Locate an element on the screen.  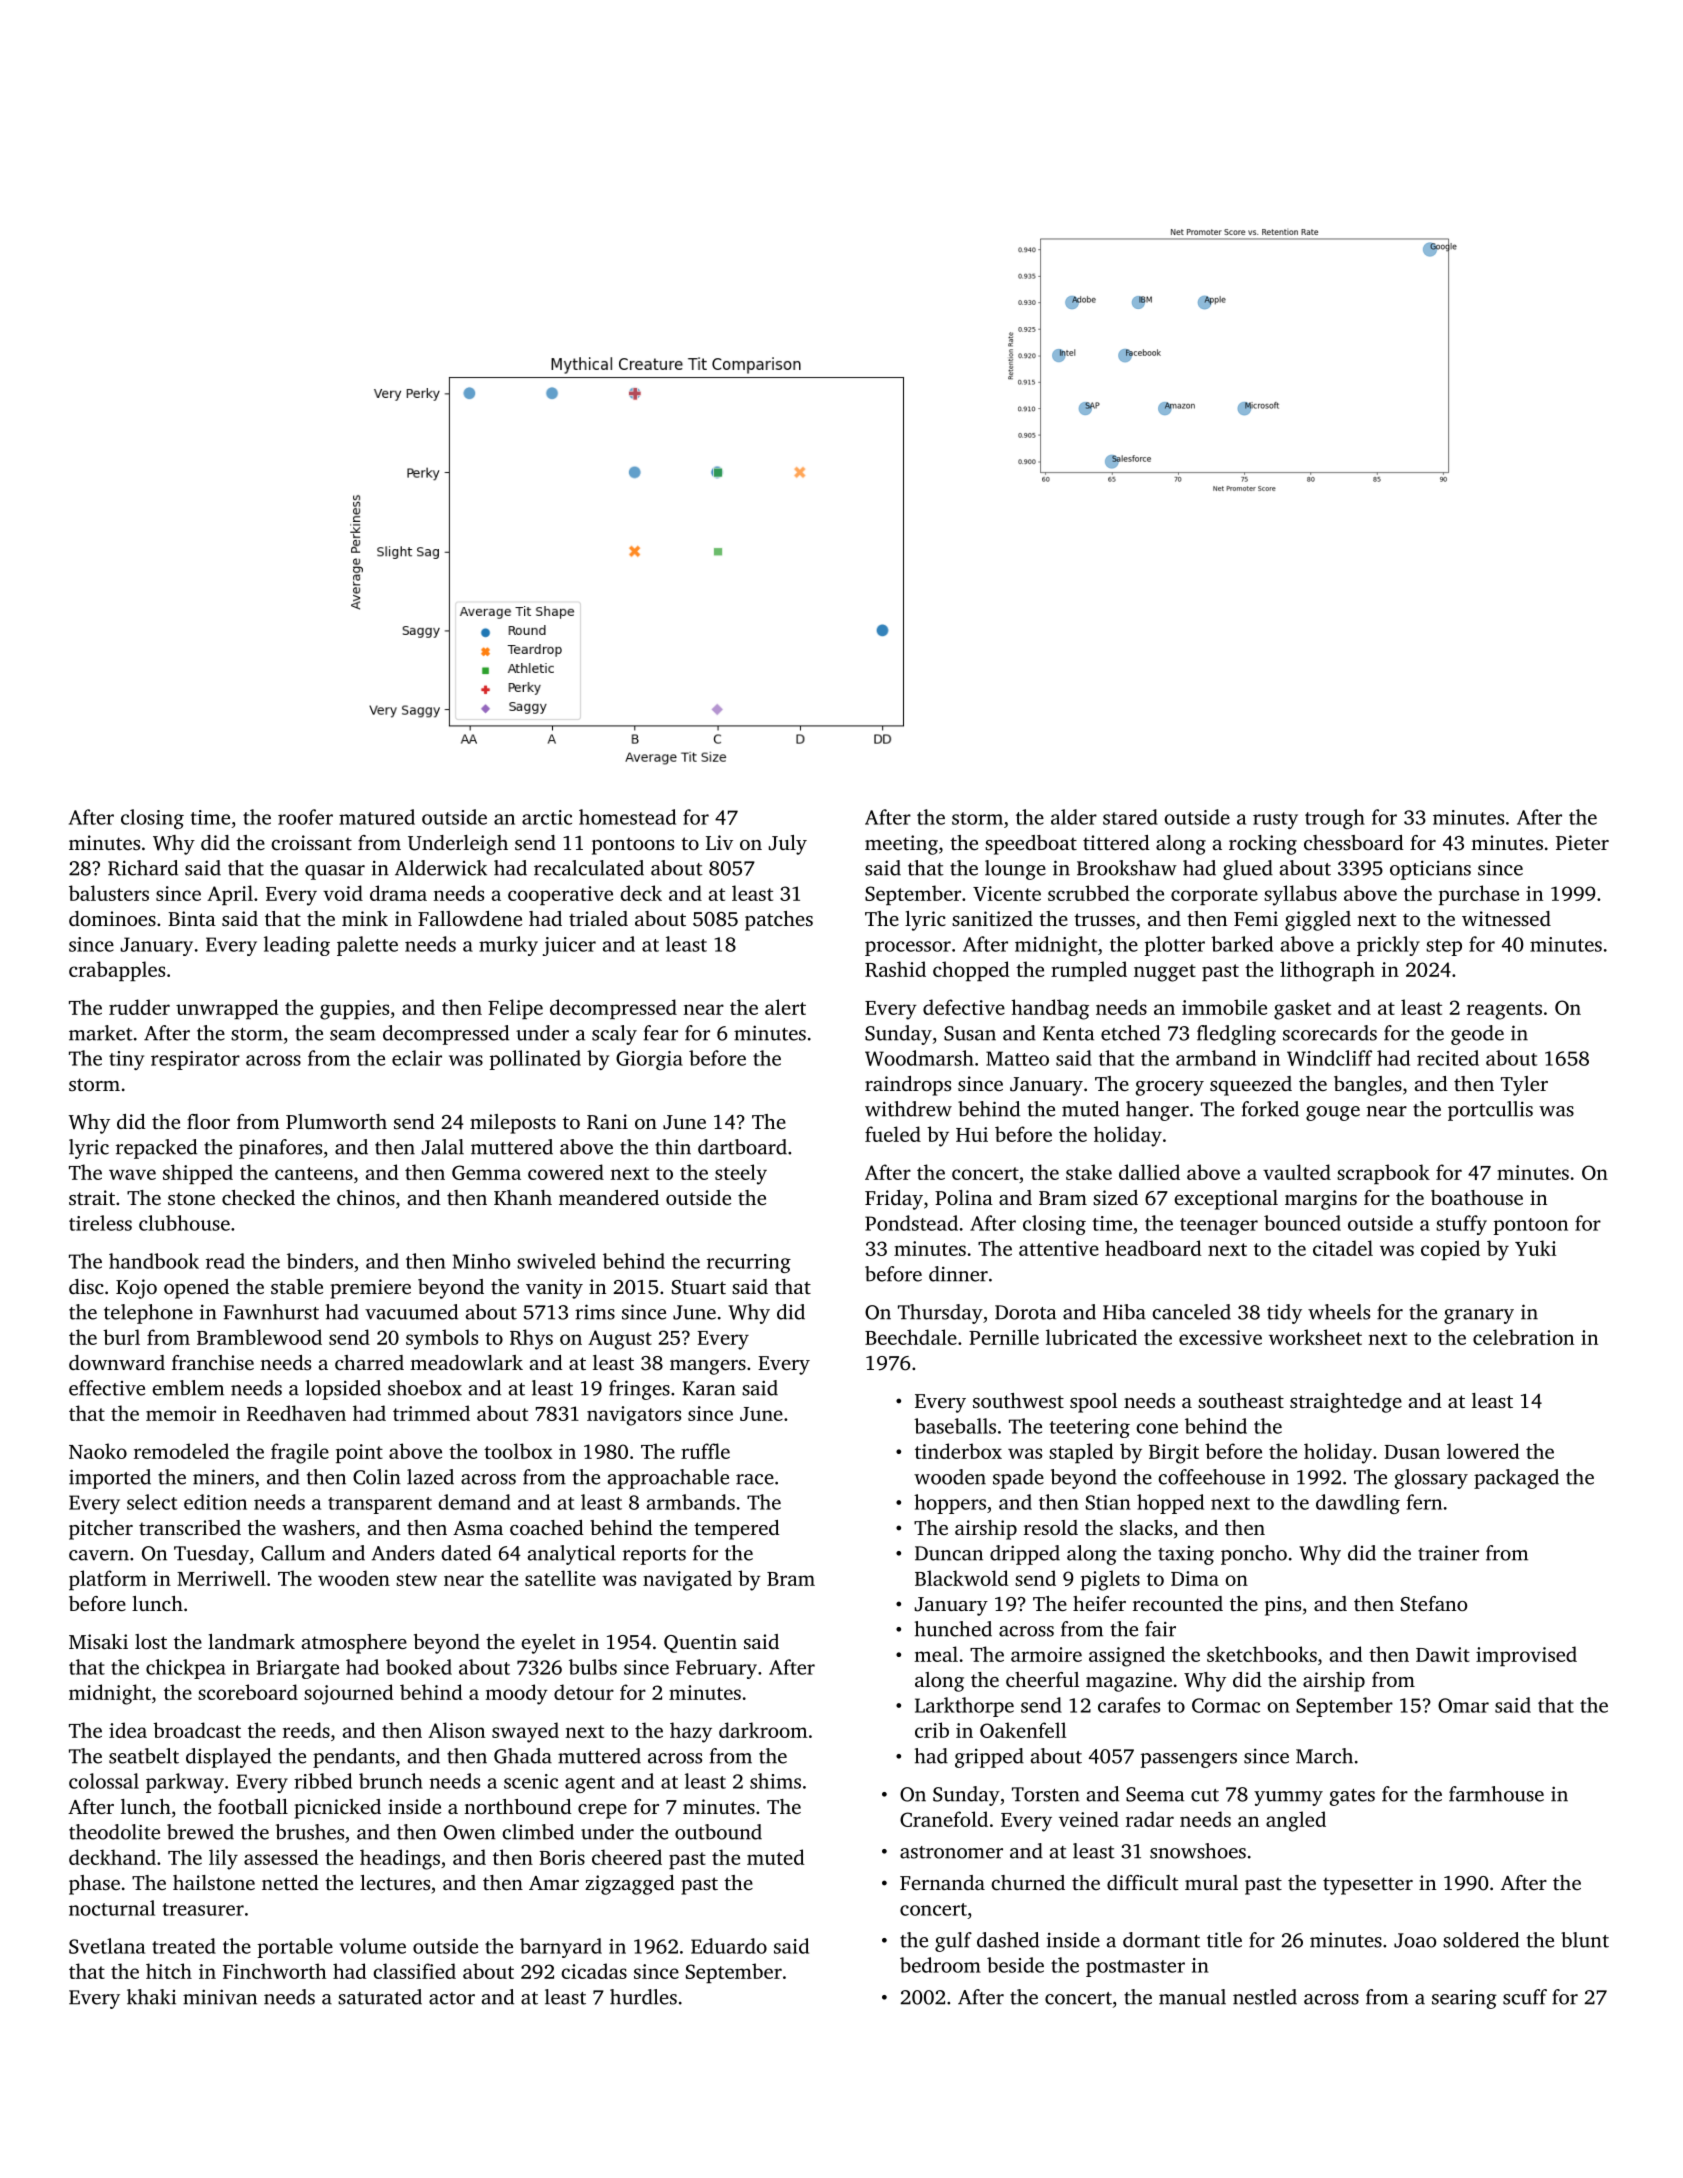
farmhouse is located at coordinates (1496, 1794).
